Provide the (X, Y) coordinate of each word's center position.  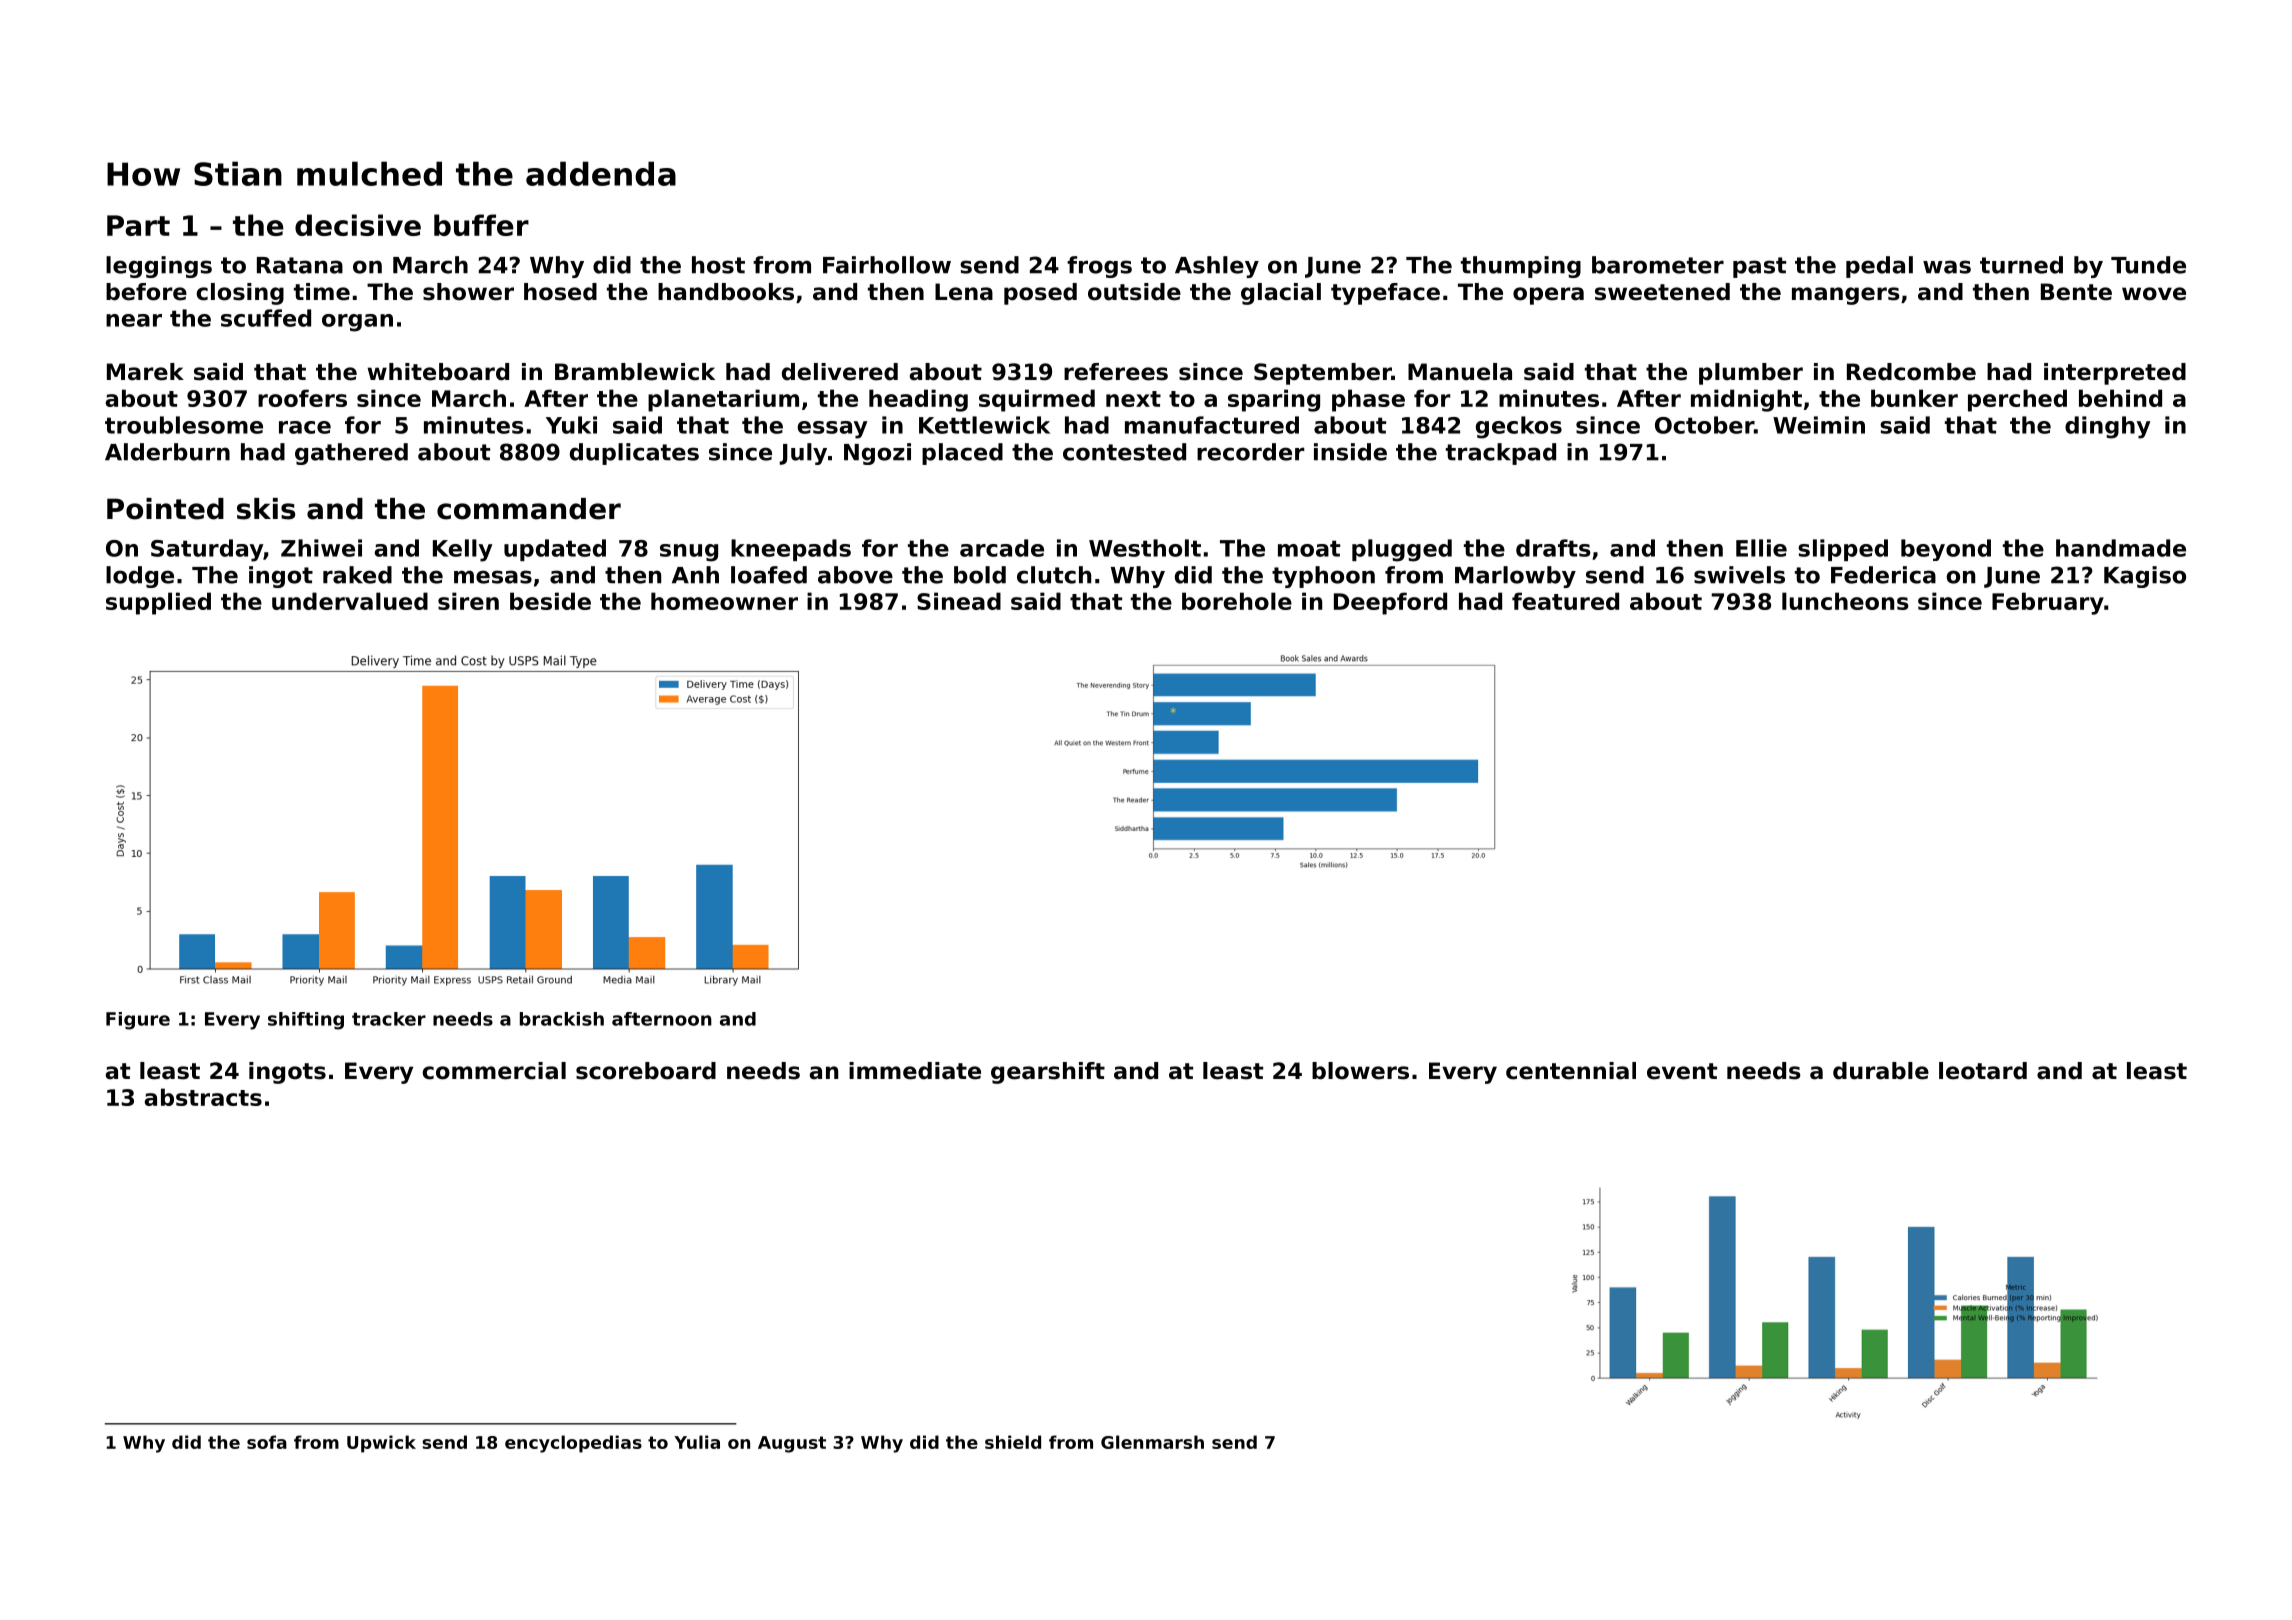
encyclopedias (573, 1444)
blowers (1360, 1071)
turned (2021, 265)
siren (468, 601)
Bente (2076, 292)
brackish (562, 1019)
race (305, 427)
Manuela (1460, 372)
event (1682, 1071)
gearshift (1048, 1073)
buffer (481, 225)
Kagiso (2145, 577)
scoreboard (646, 1071)
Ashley (1217, 267)
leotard (1983, 1071)
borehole (1237, 601)
